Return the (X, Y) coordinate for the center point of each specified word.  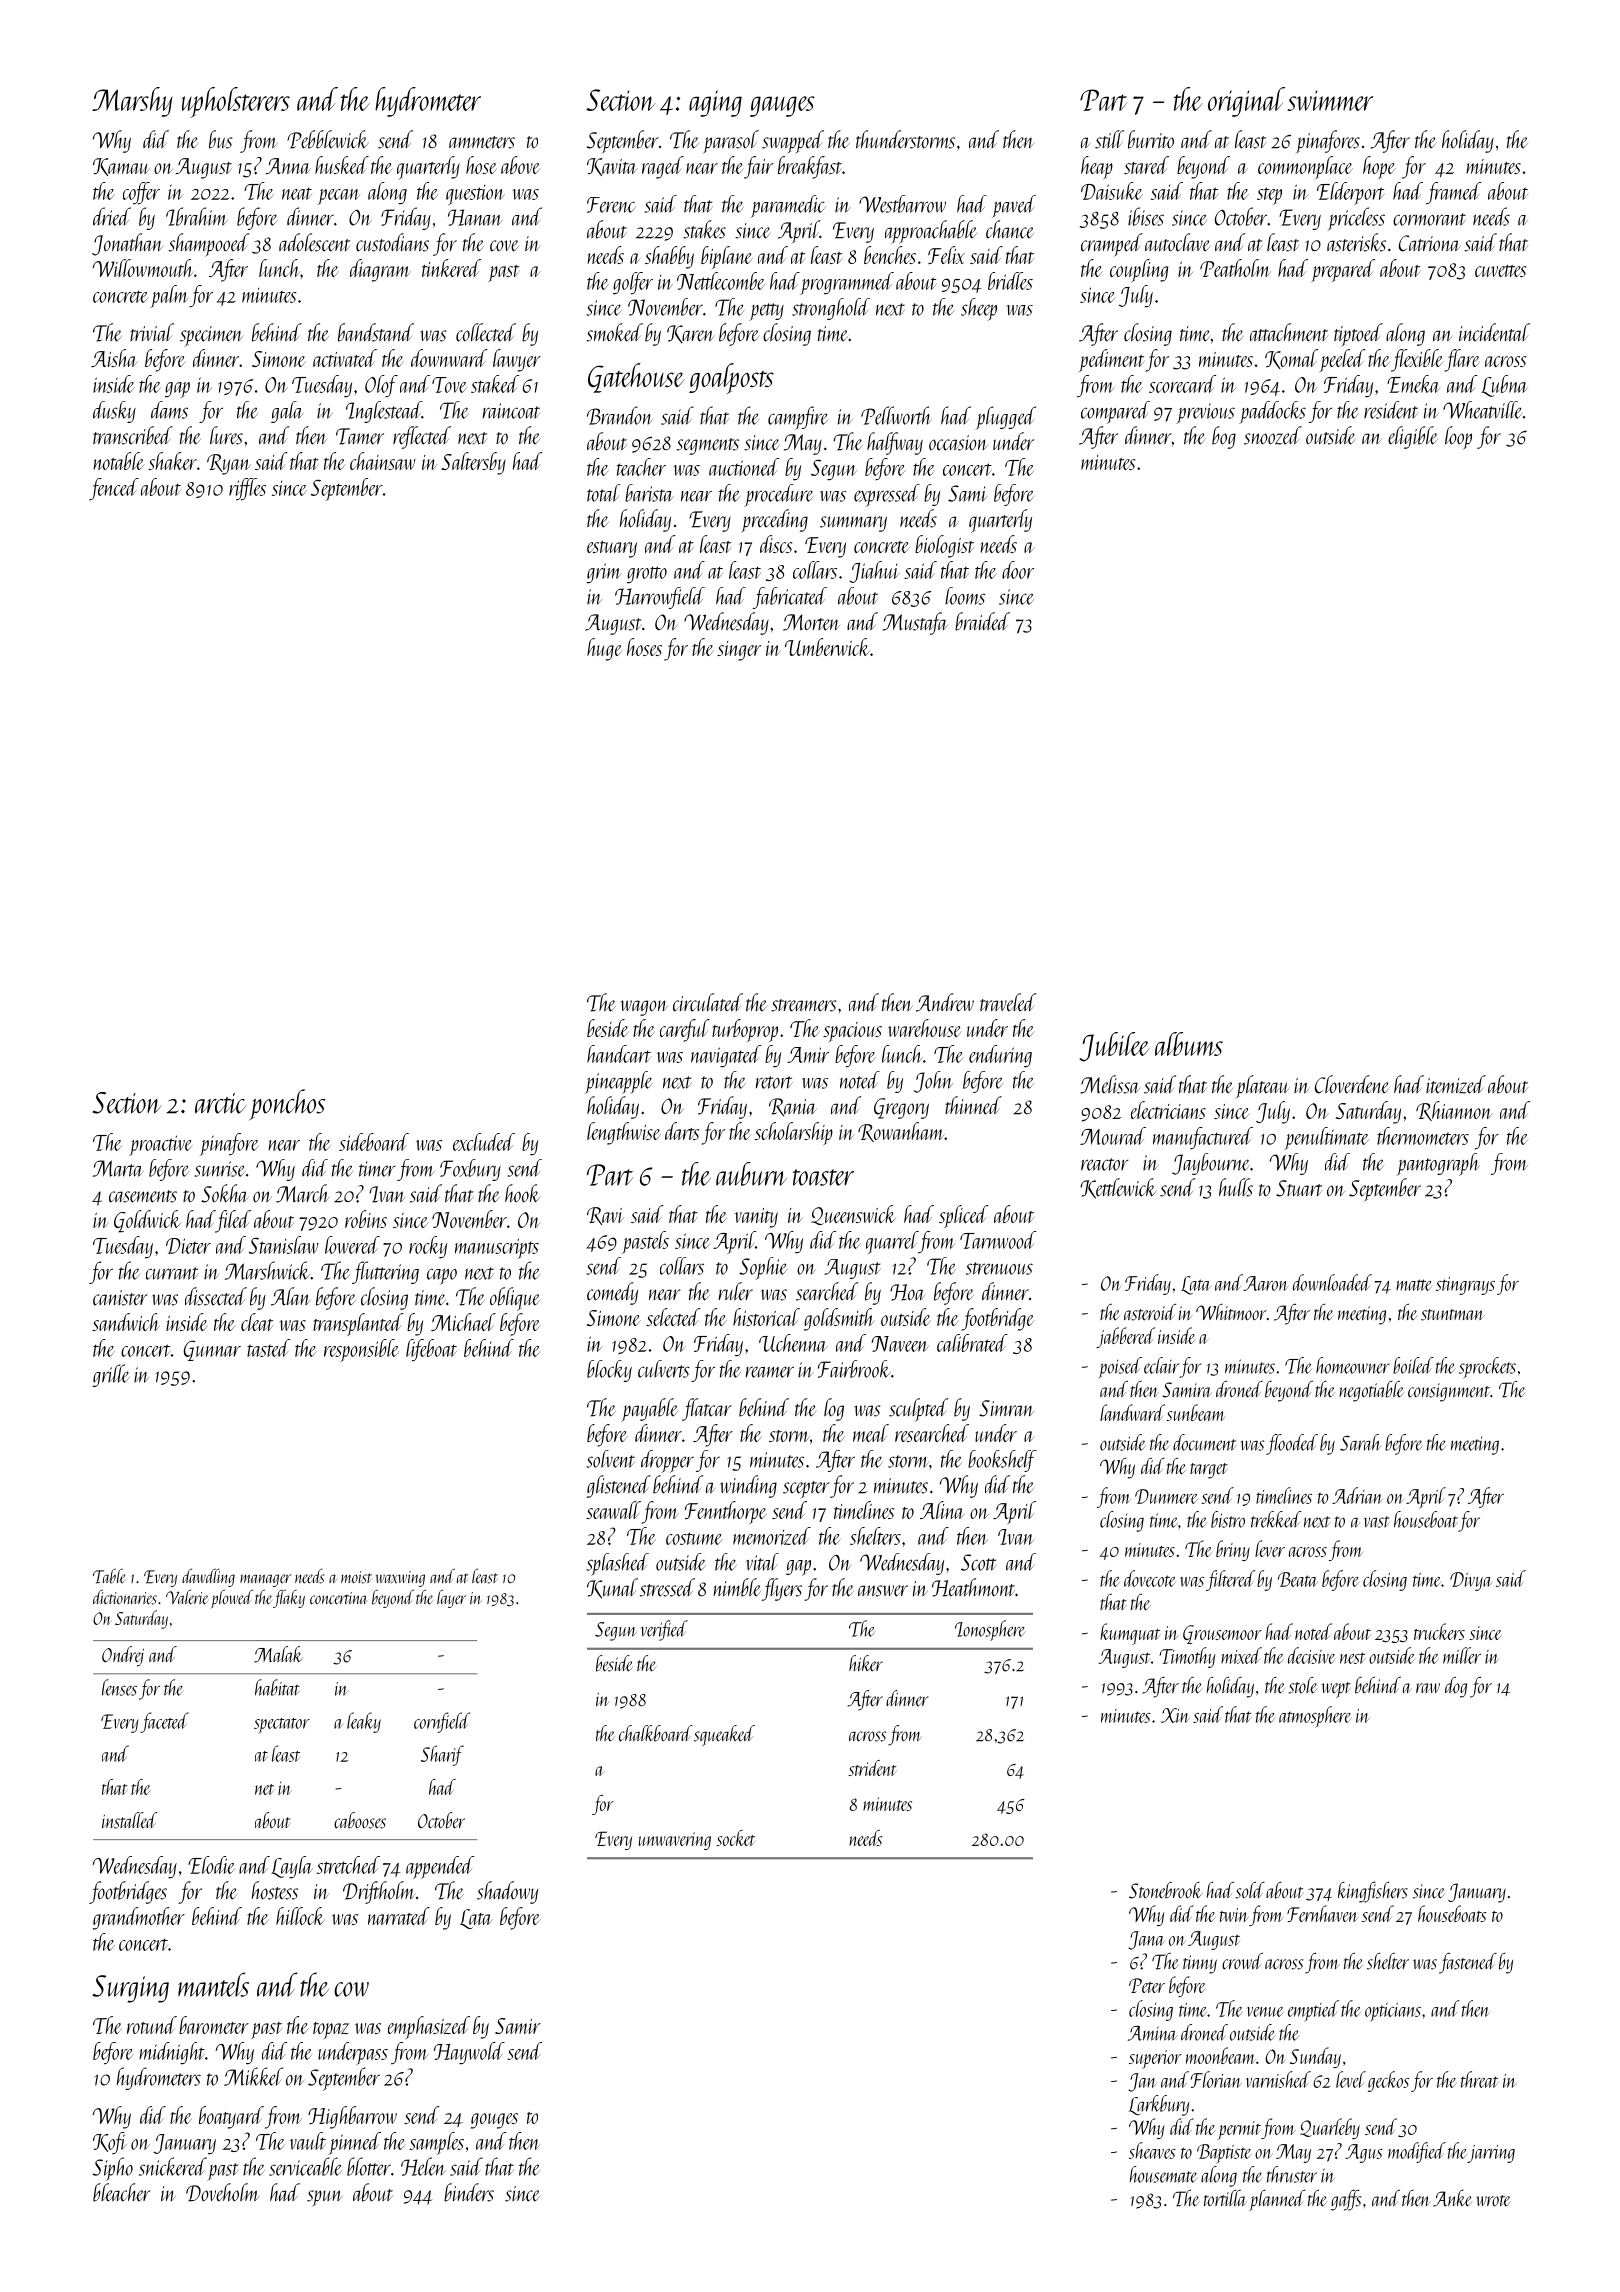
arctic (220, 1103)
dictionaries (125, 1597)
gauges (782, 106)
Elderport (1350, 193)
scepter (806, 1489)
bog (1224, 437)
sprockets (1487, 1367)
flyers (782, 1589)
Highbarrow (352, 2117)
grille (111, 1375)
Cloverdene (1351, 1084)
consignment (1449, 1392)
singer (739, 651)
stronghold (831, 309)
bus (220, 139)
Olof (381, 386)
